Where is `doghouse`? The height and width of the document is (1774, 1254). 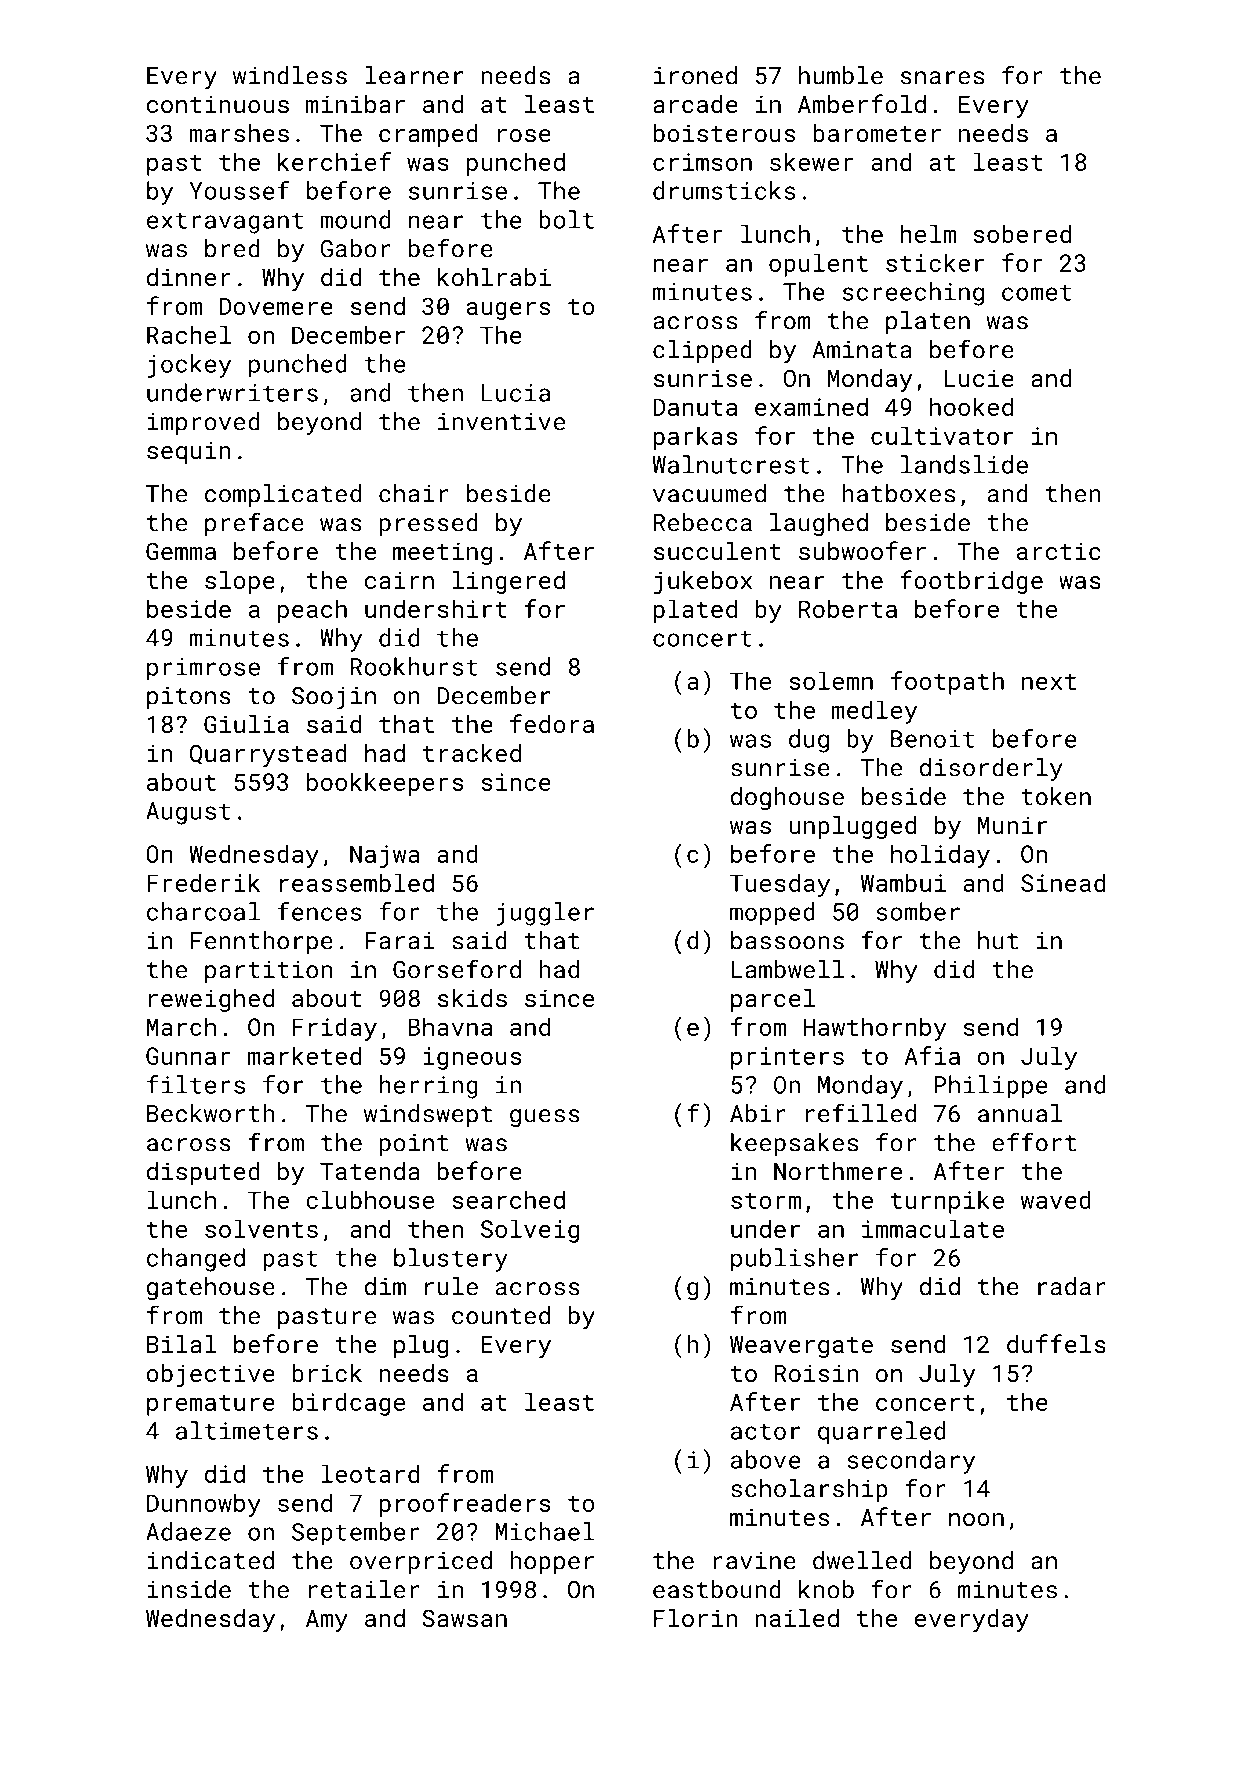 doghouse is located at coordinates (787, 799).
